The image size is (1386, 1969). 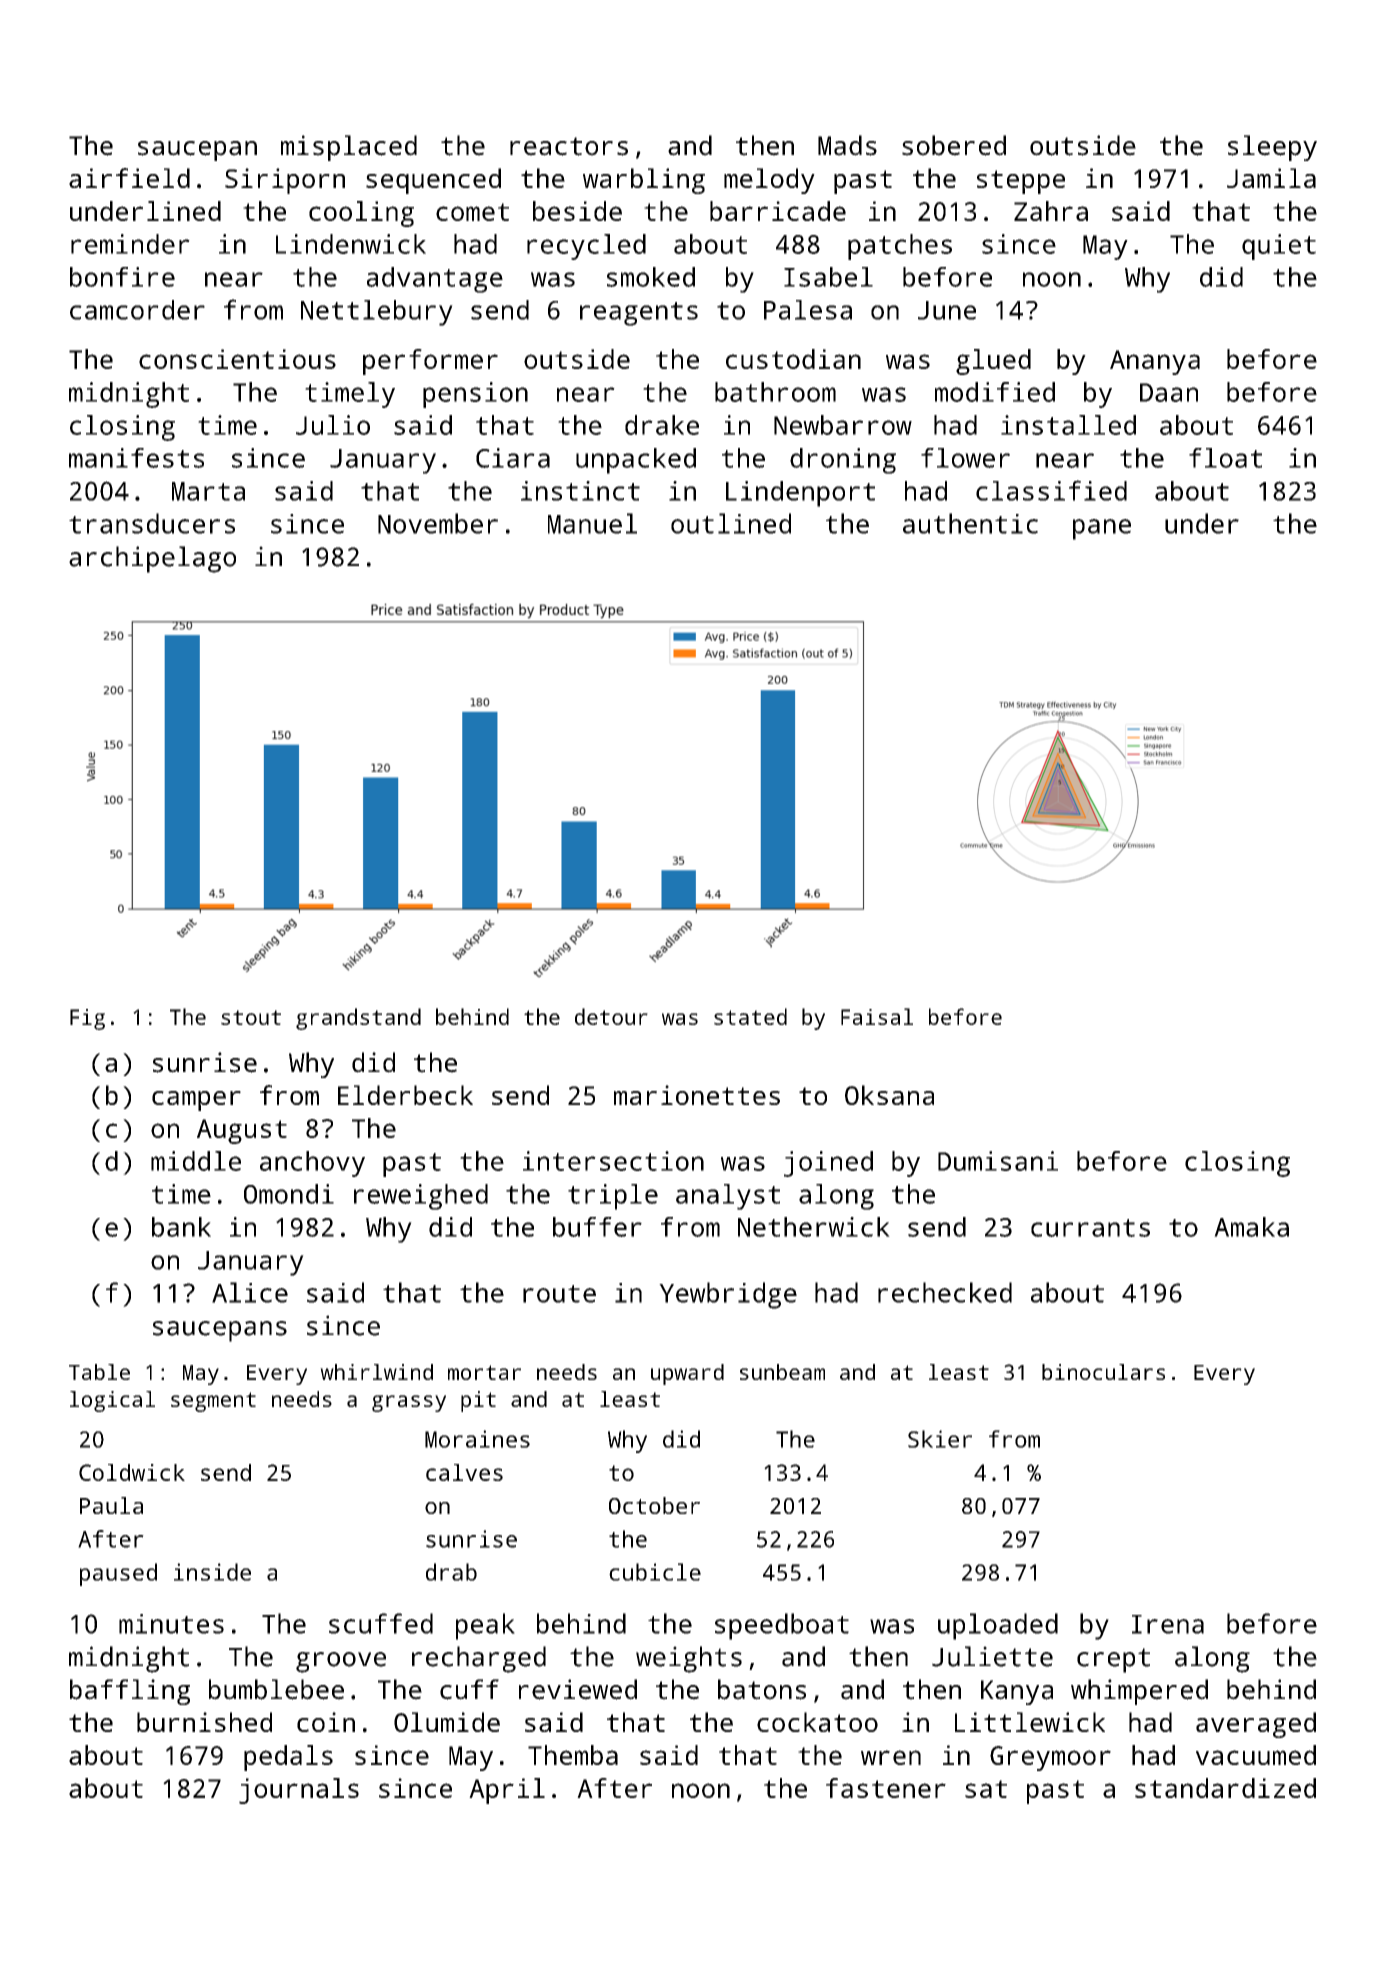 I want to click on vacuumed, so click(x=1256, y=1755).
